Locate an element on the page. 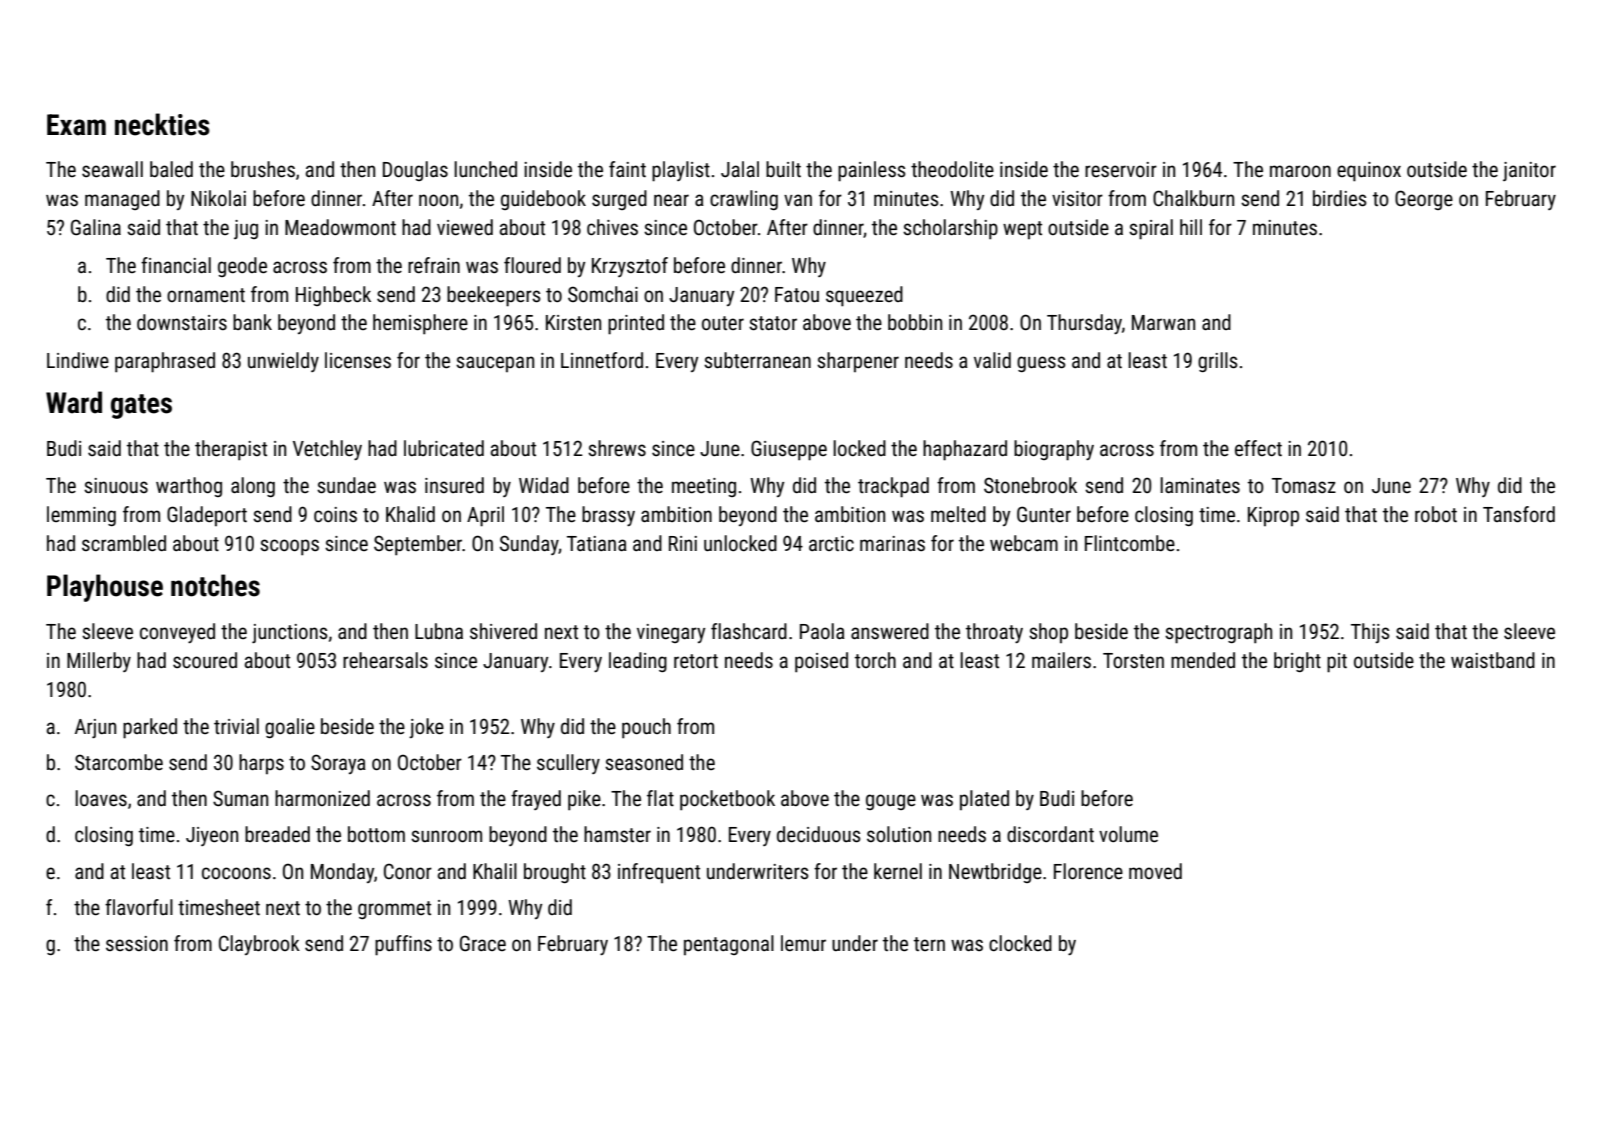  Paola is located at coordinates (822, 631).
